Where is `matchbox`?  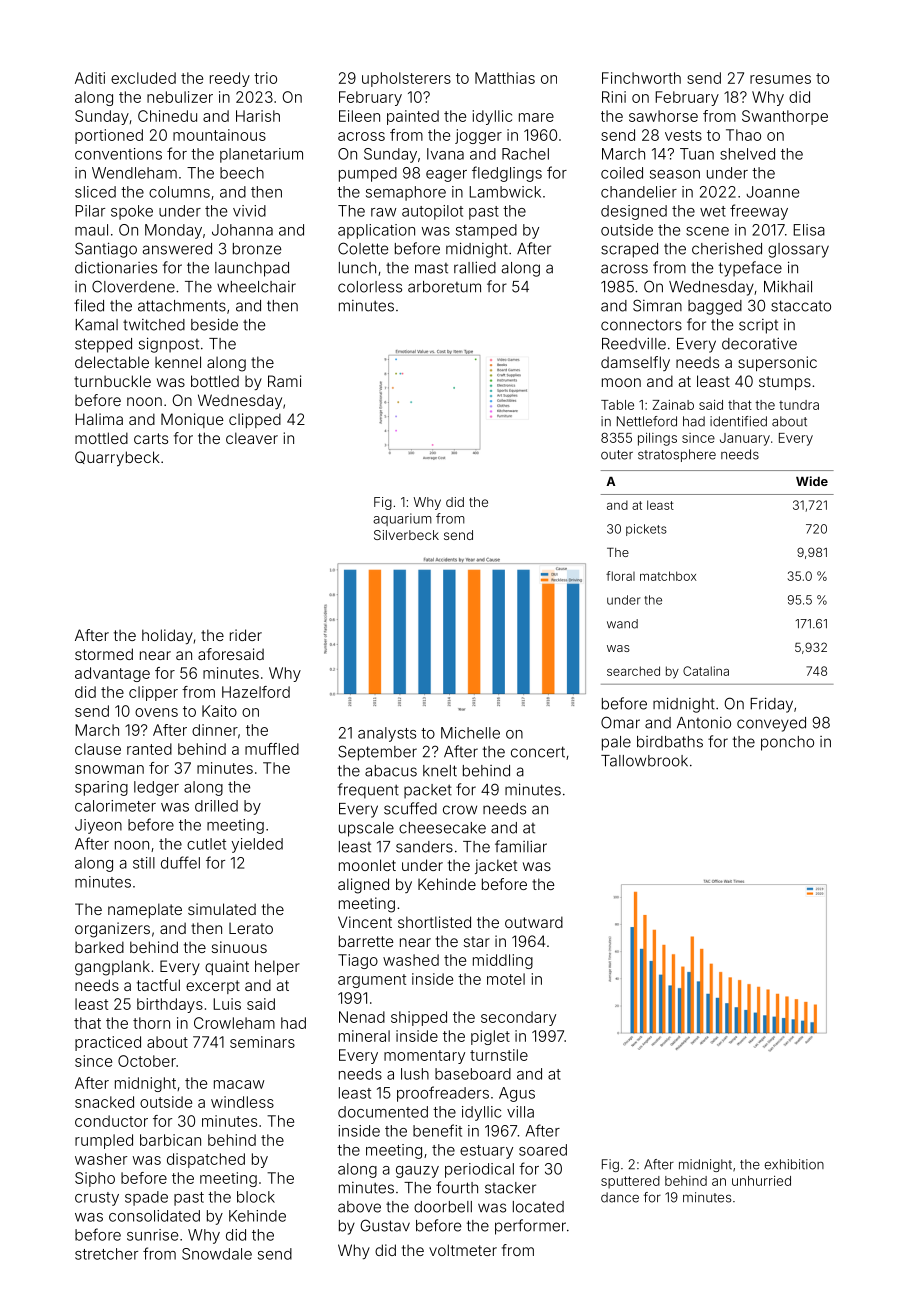 matchbox is located at coordinates (668, 576).
